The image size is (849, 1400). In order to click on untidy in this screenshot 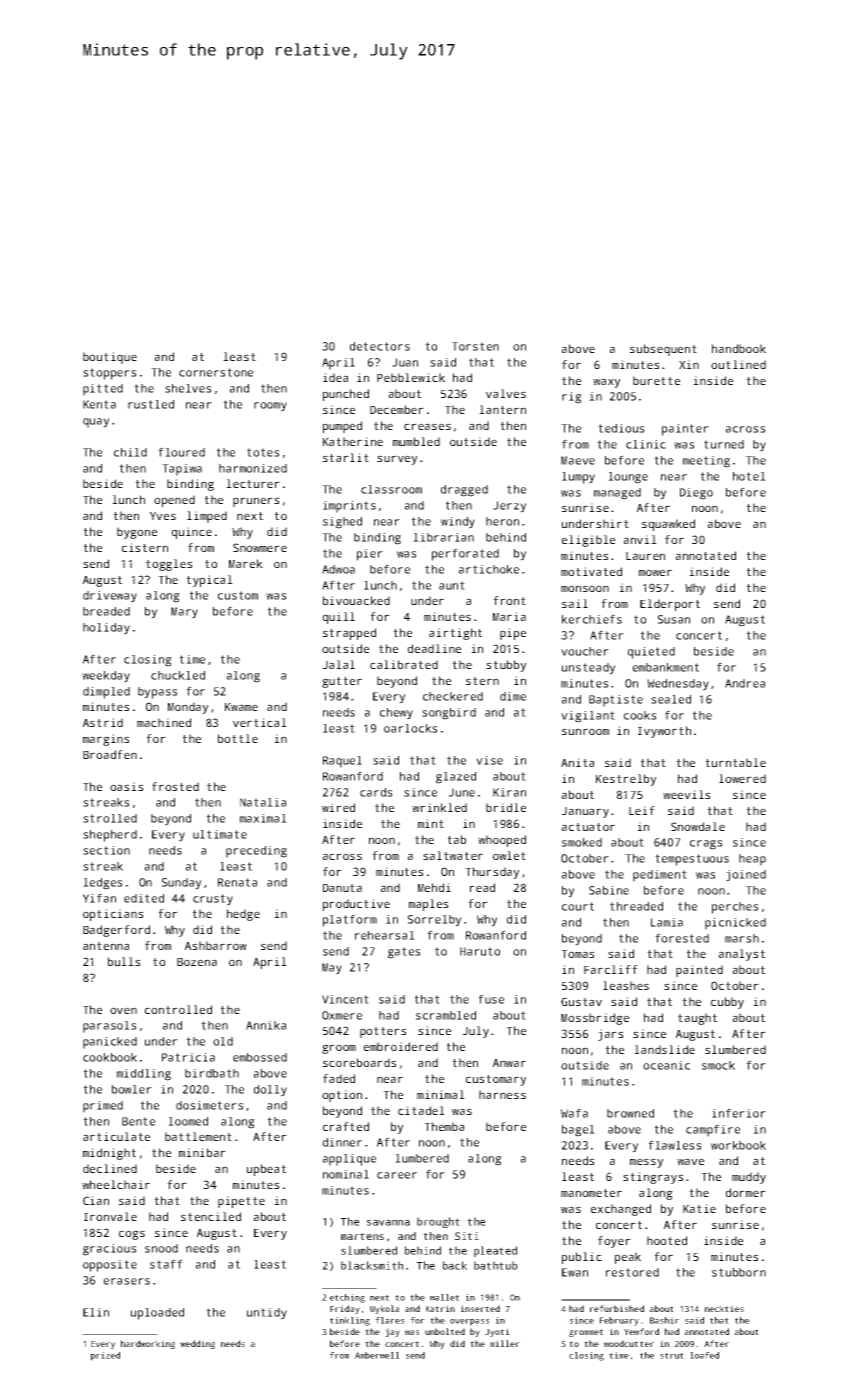, I will do `click(267, 1314)`.
